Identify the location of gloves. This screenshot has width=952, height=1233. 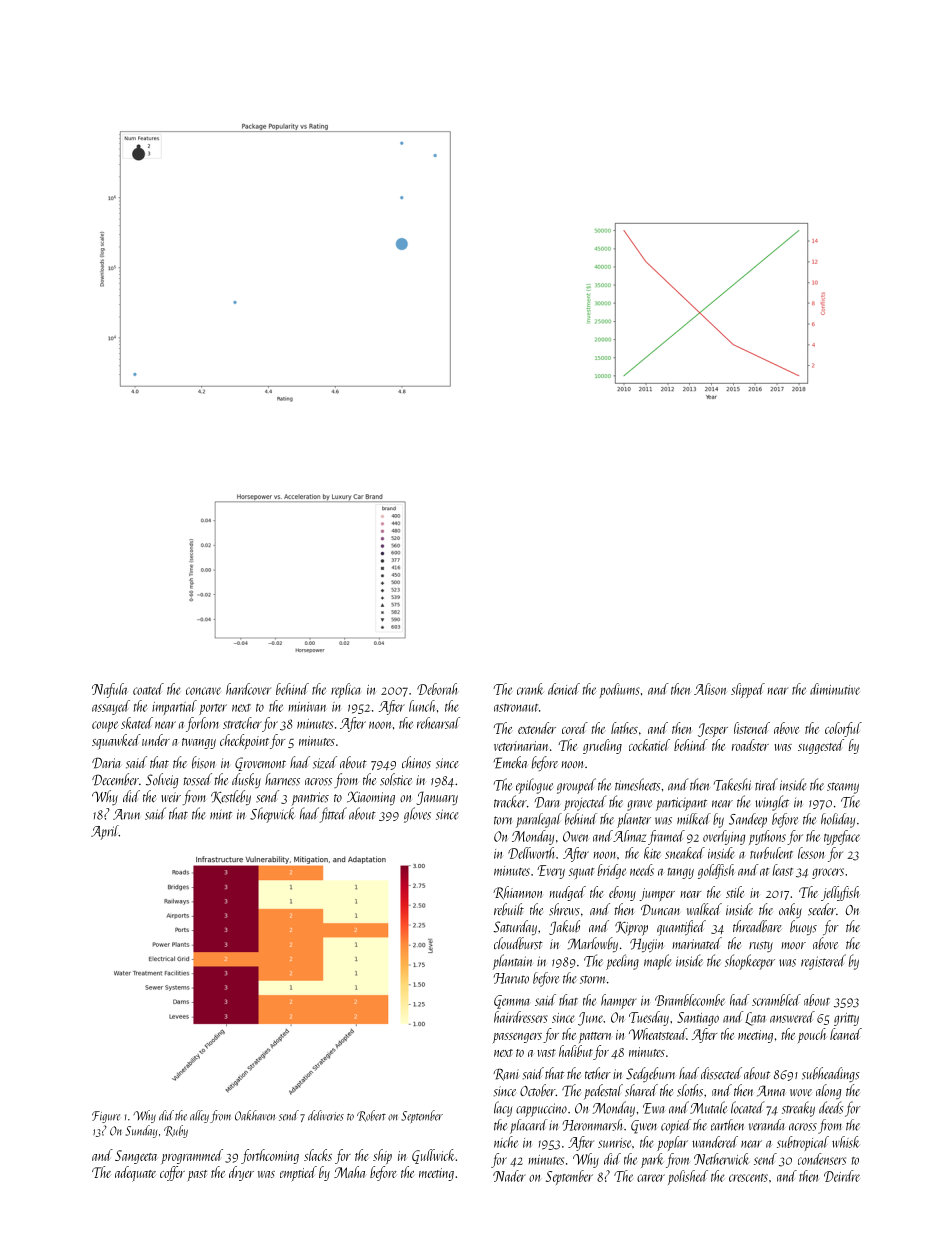
(417, 815).
